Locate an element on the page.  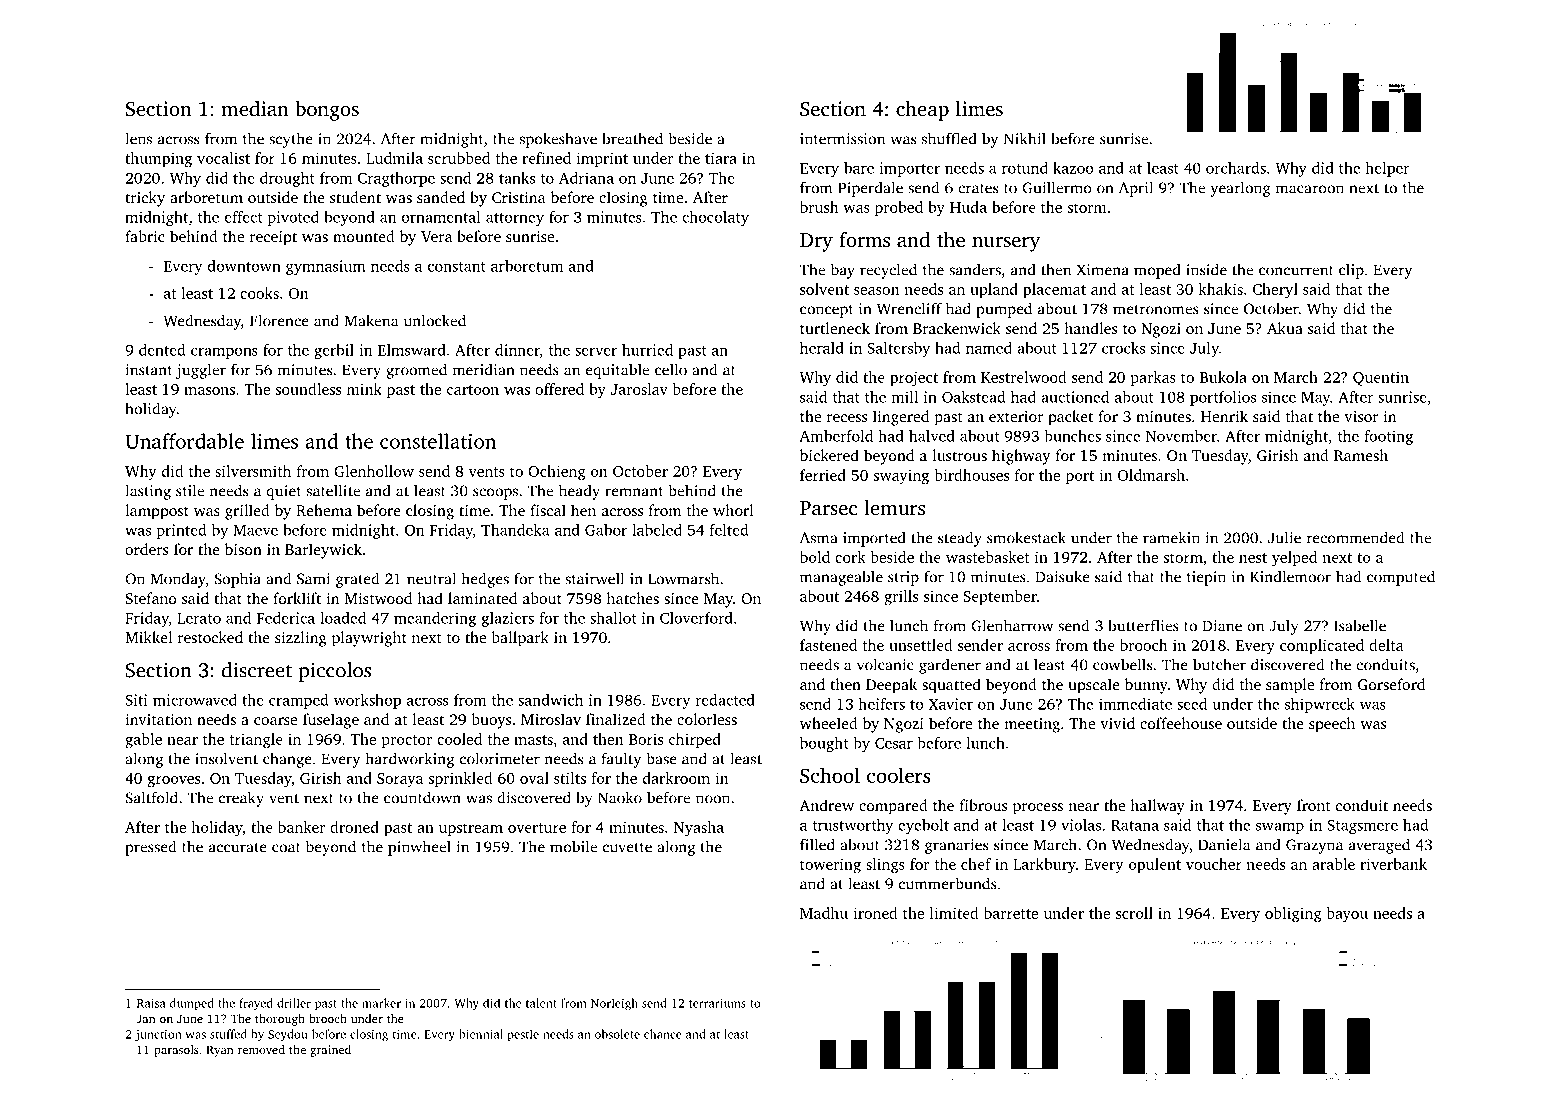
trustworthy is located at coordinates (853, 826).
